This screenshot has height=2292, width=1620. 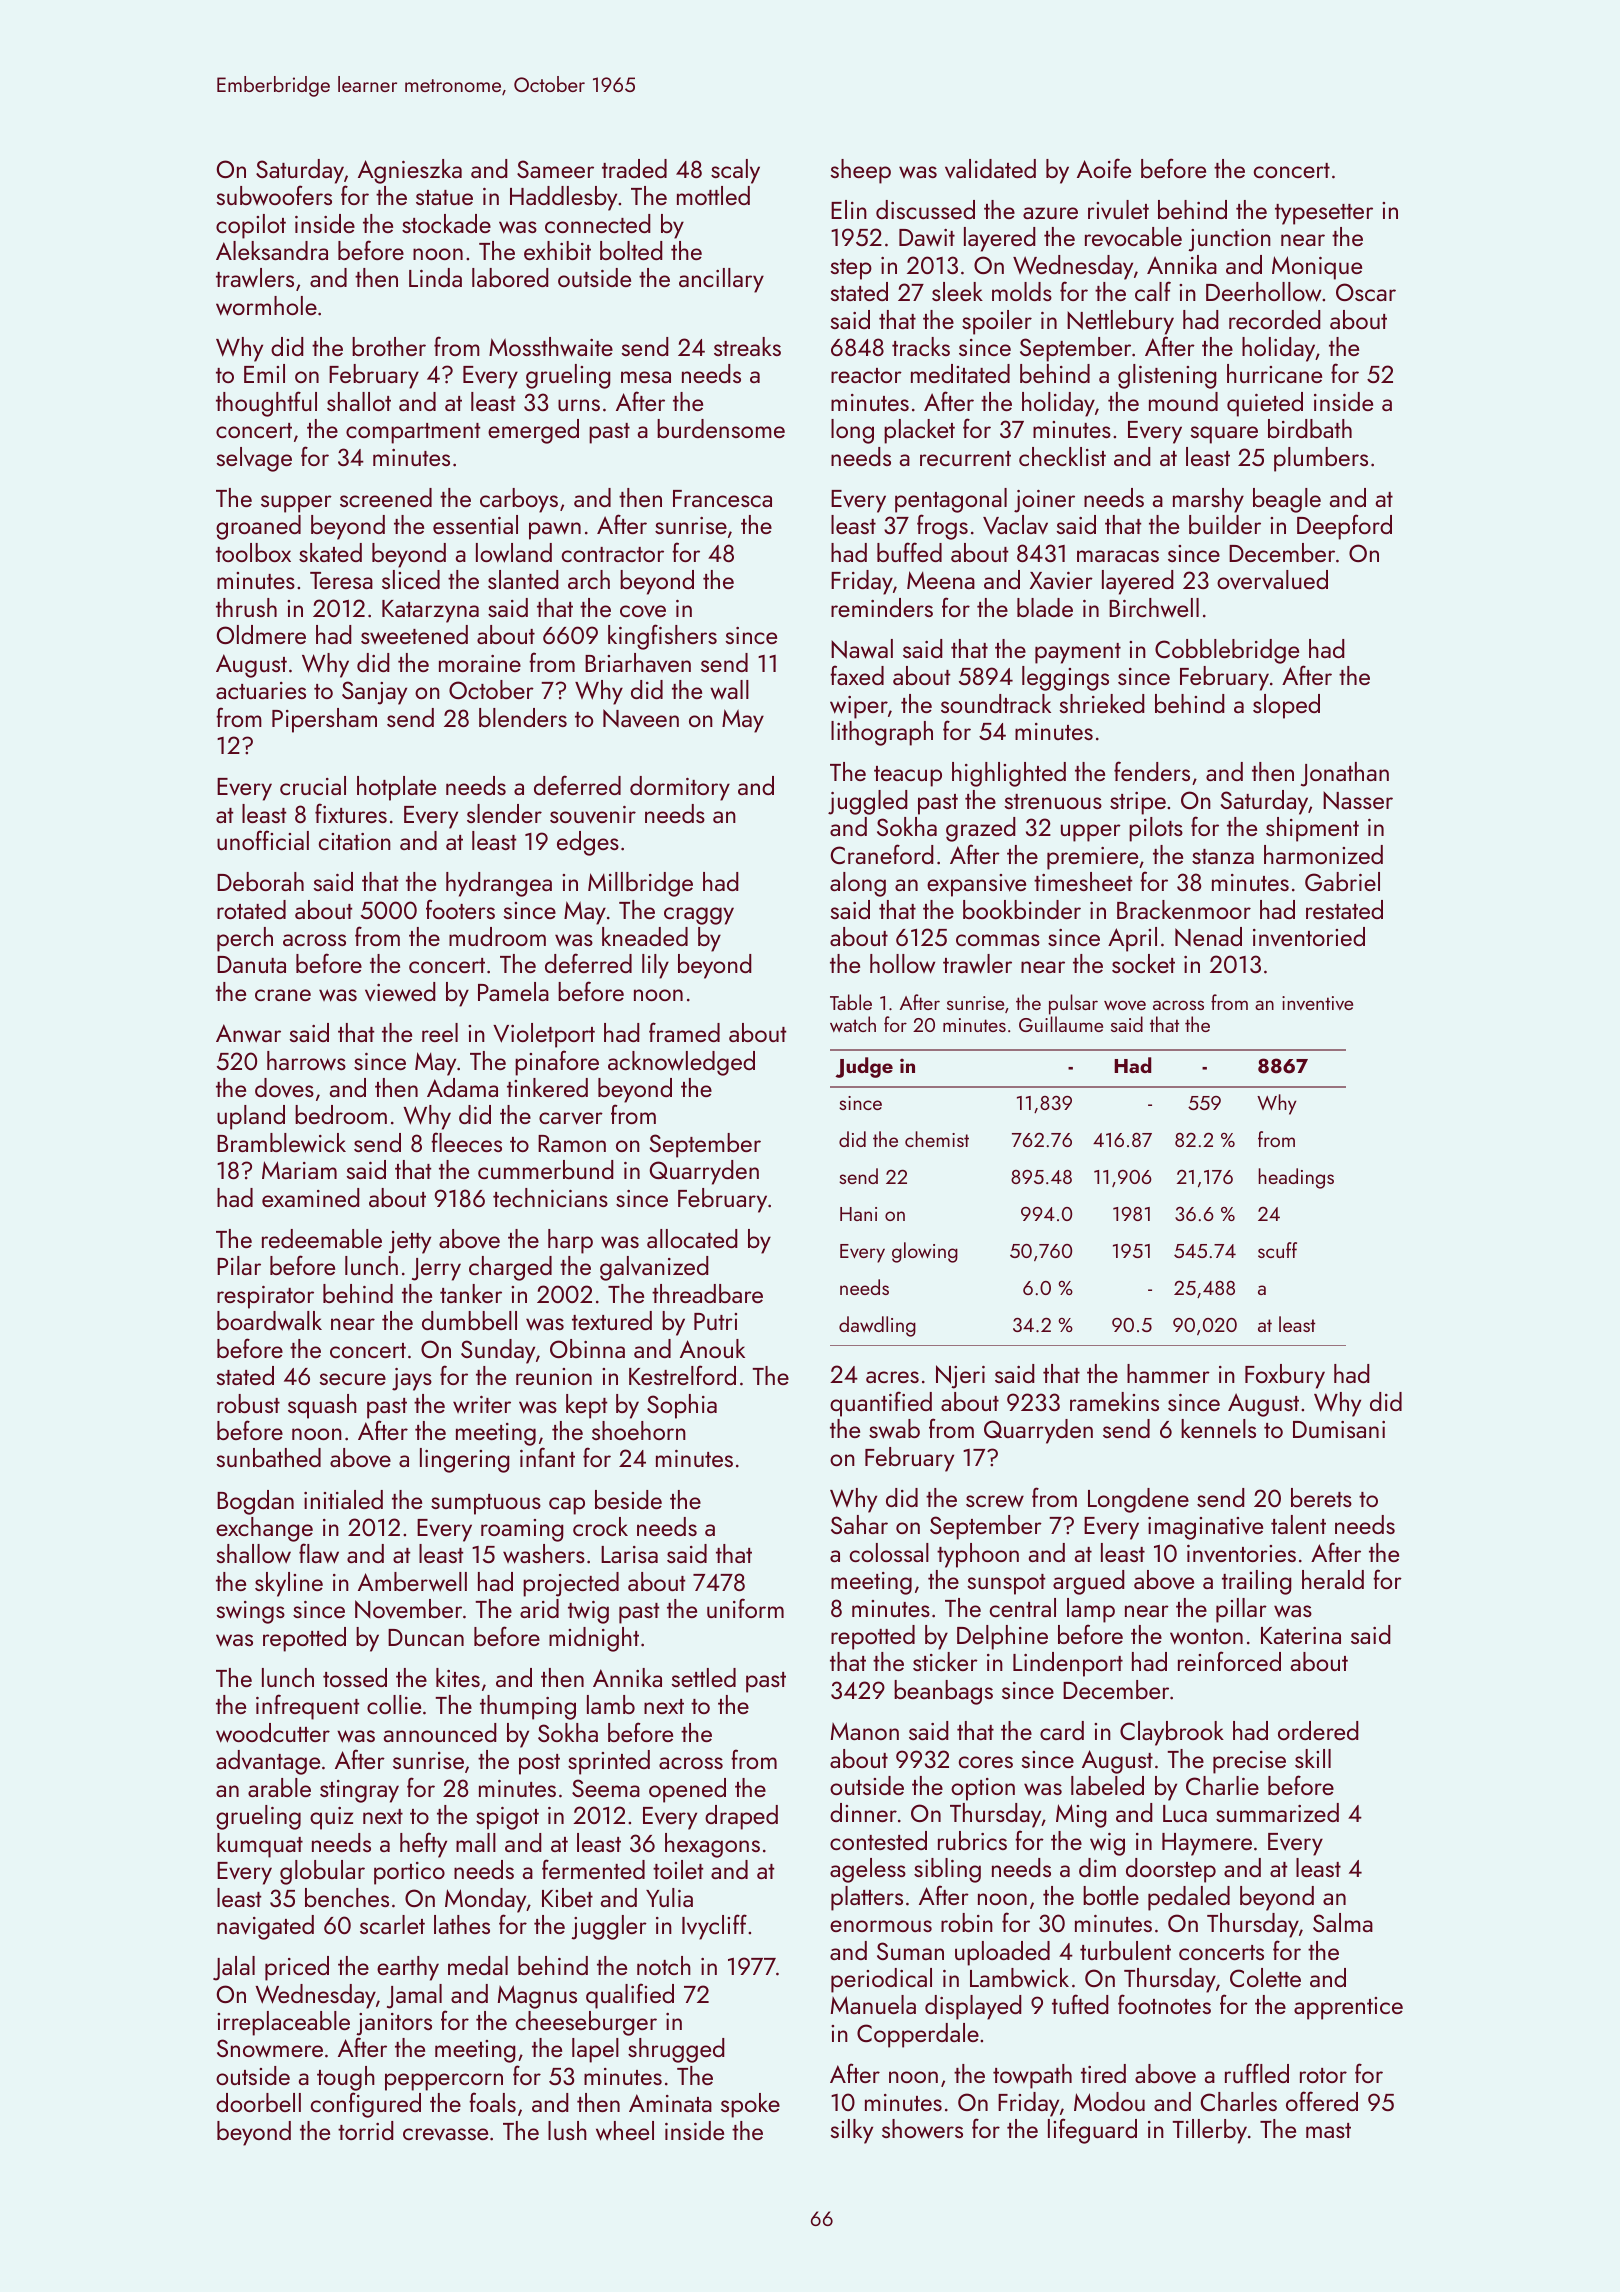 What do you see at coordinates (330, 552) in the screenshot?
I see `skated` at bounding box center [330, 552].
